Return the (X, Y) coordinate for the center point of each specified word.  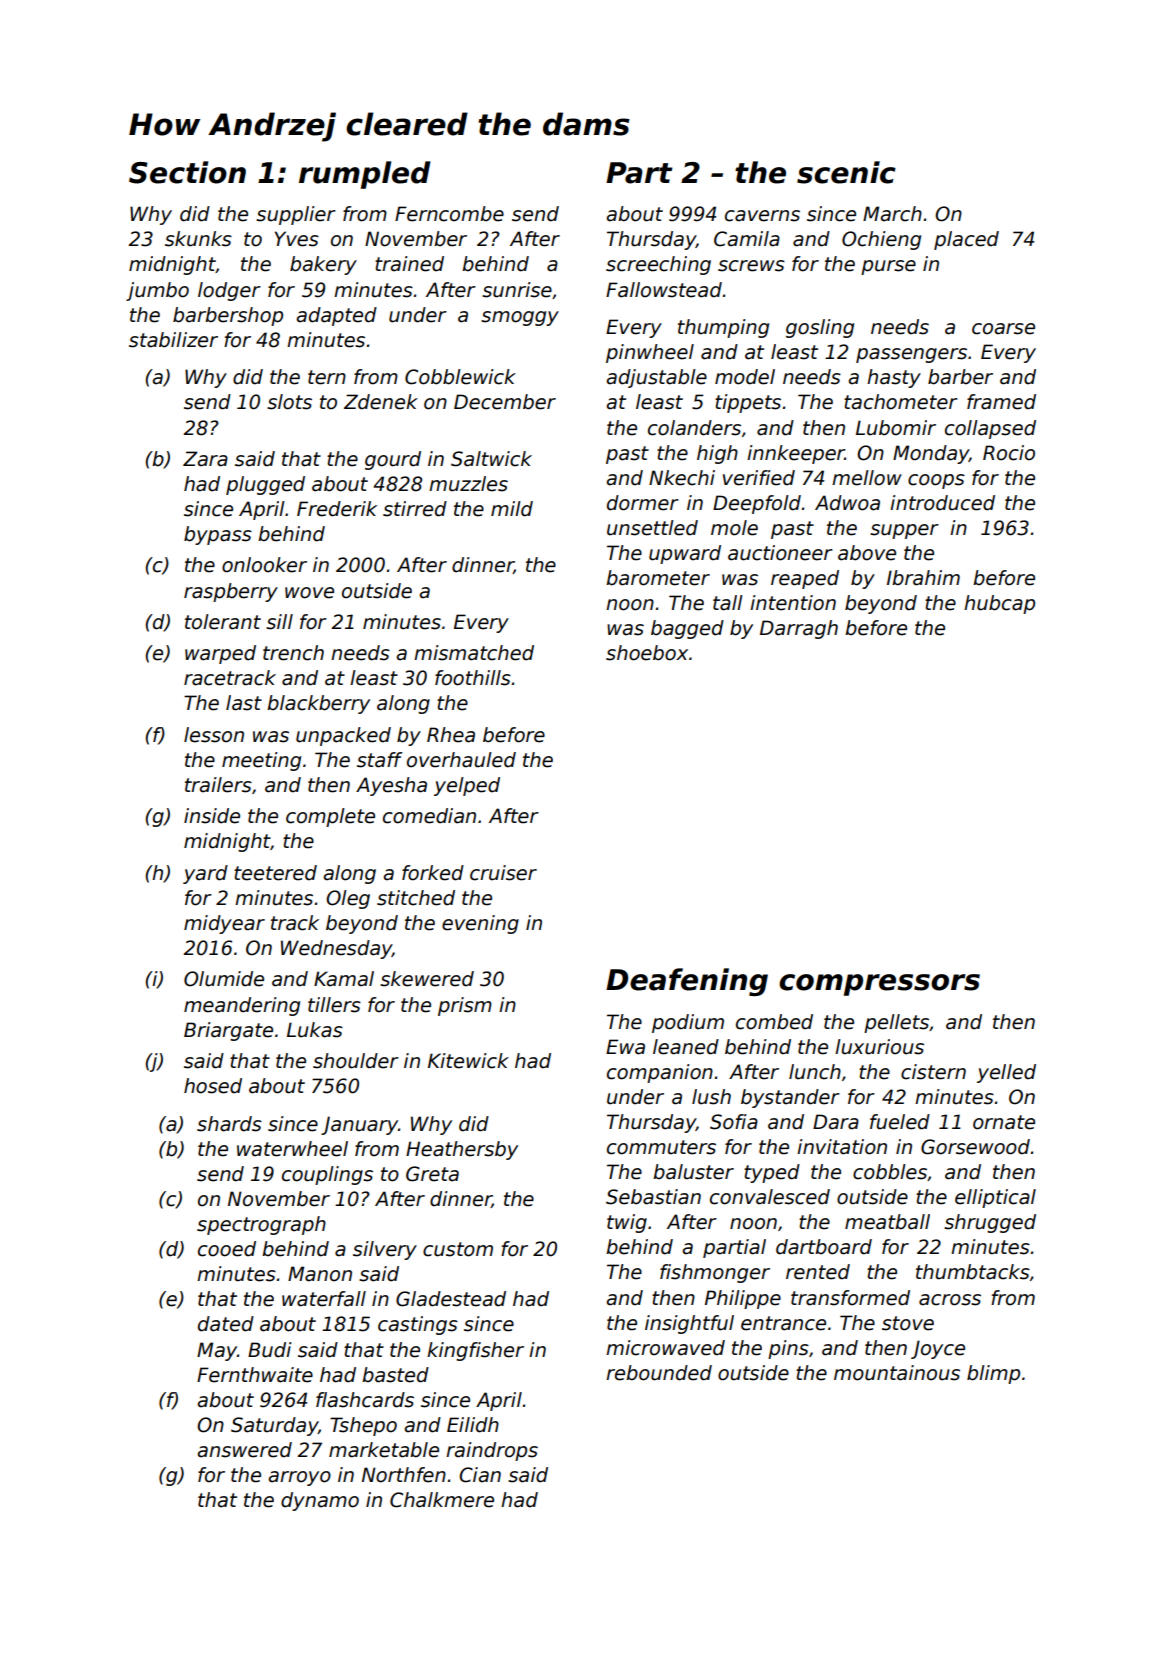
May (217, 1351)
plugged (265, 485)
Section (187, 172)
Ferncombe (449, 214)
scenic (846, 172)
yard (205, 874)
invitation (842, 1147)
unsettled (652, 528)
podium (688, 1023)
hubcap (999, 604)
